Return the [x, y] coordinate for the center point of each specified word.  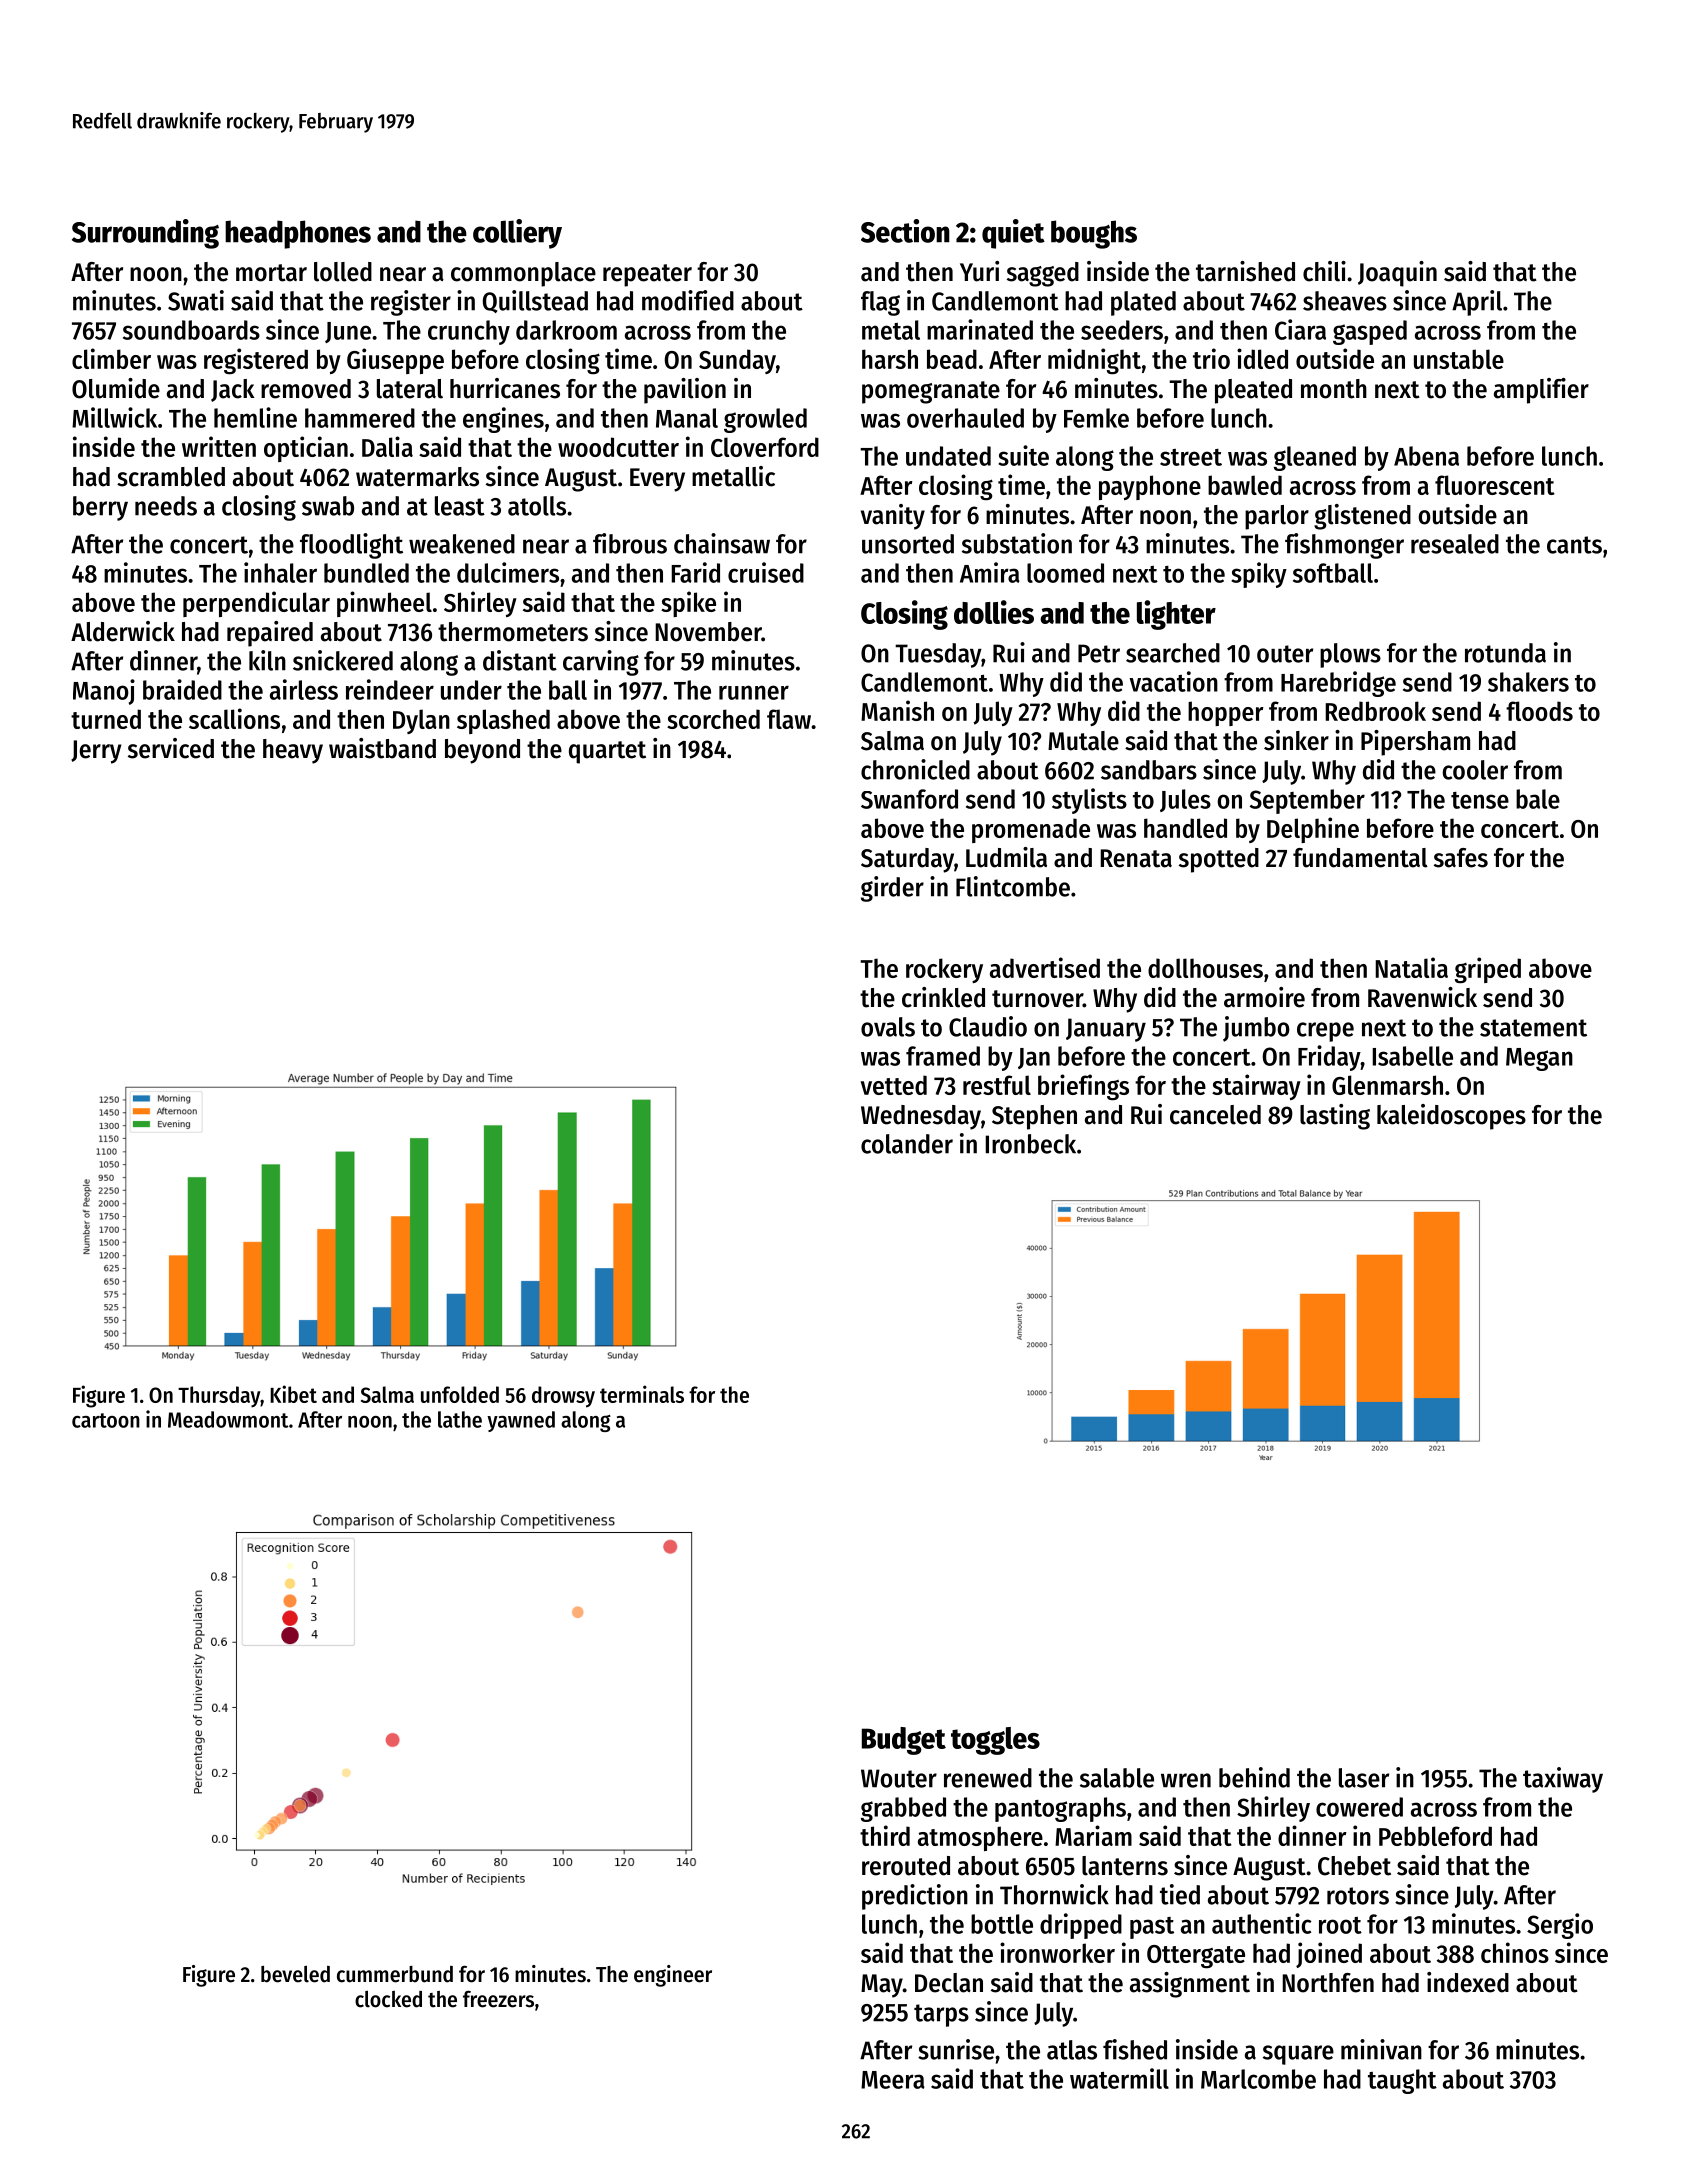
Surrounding [145, 234]
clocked [388, 1999]
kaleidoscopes [1451, 1117]
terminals [642, 1394]
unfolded [460, 1394]
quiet [1013, 234]
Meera [893, 2080]
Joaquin [1397, 274]
